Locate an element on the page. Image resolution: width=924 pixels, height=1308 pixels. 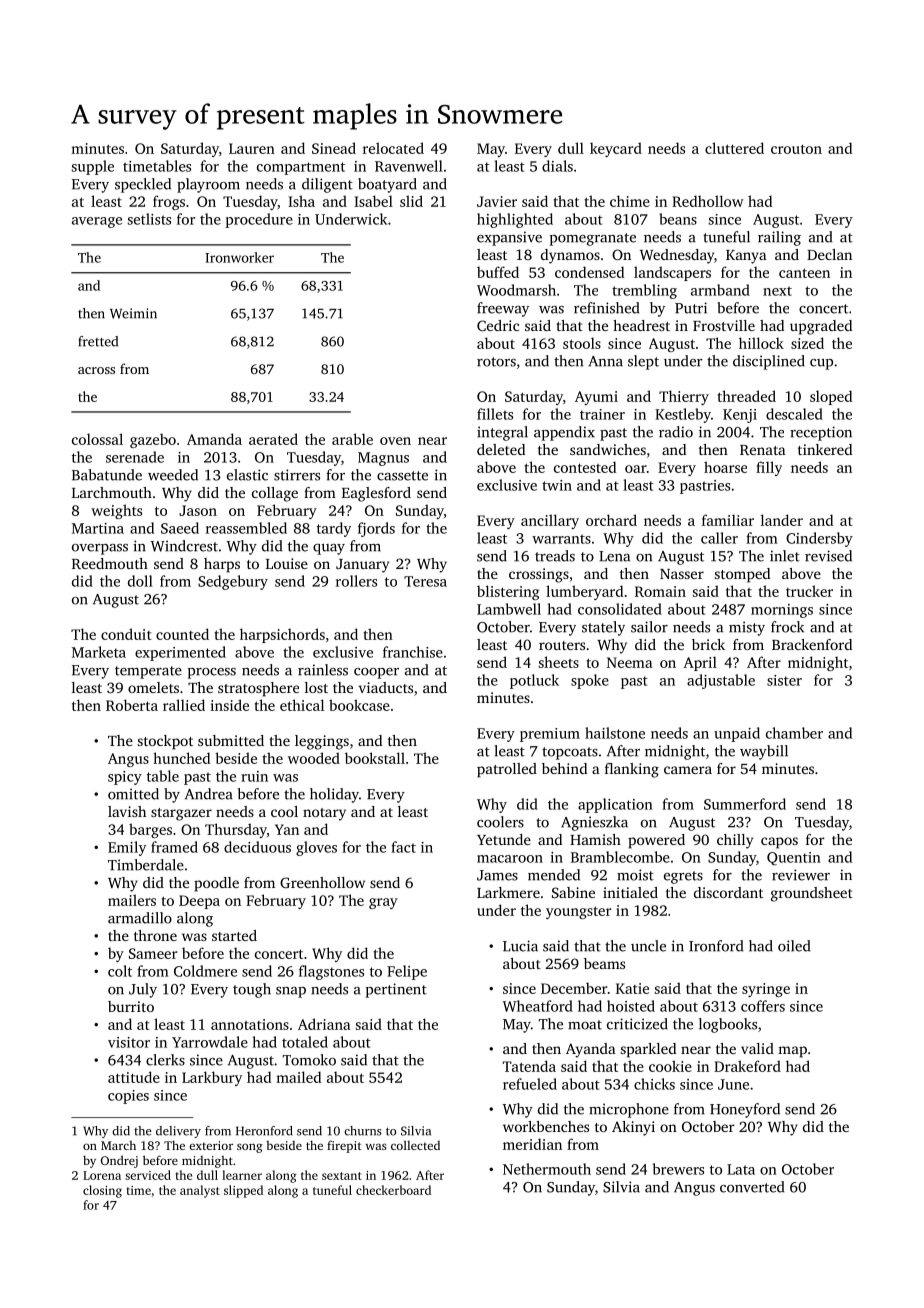
cookie is located at coordinates (670, 1066).
